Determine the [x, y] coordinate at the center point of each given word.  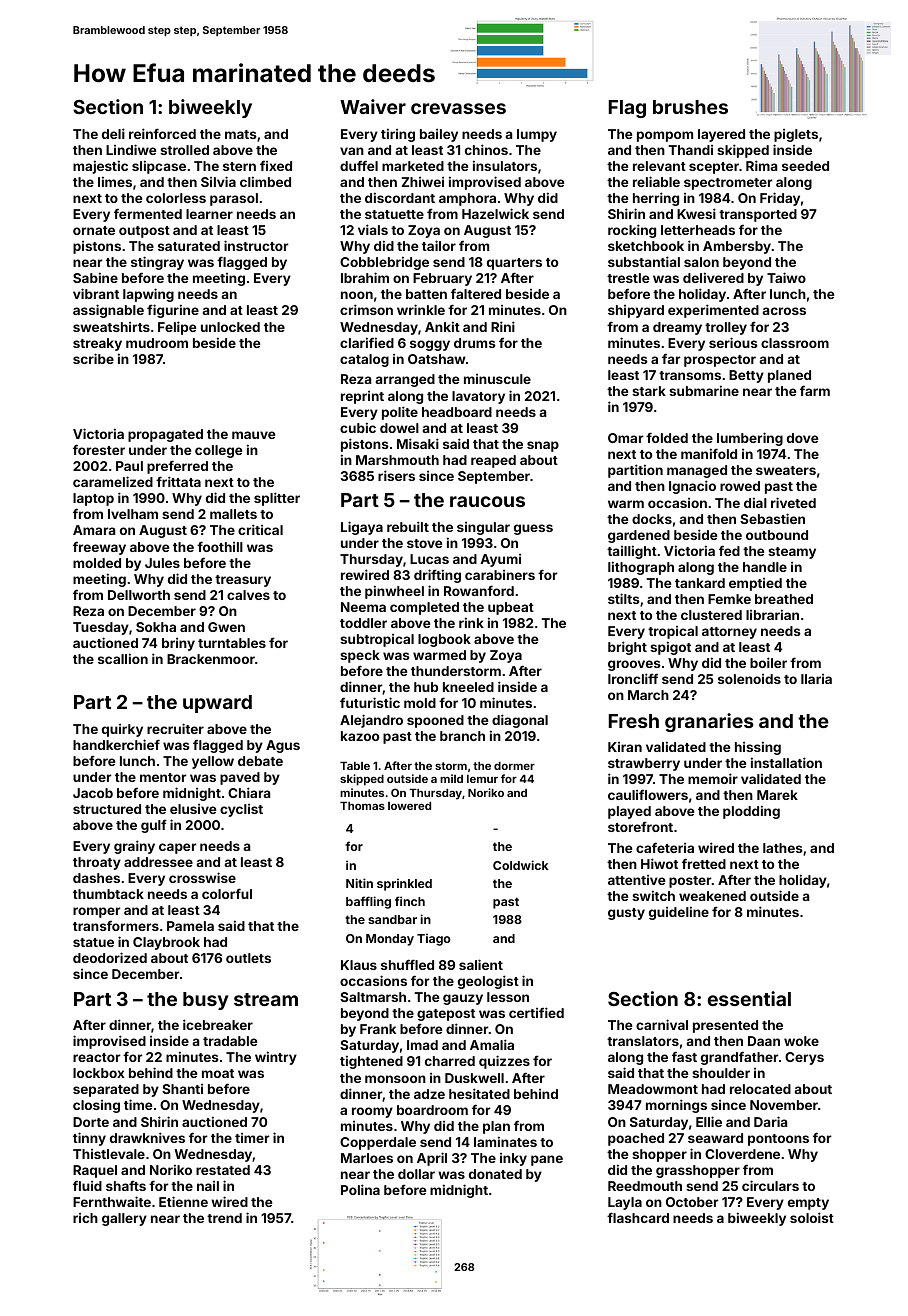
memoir [713, 778]
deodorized [110, 957]
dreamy [677, 328]
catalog [364, 360]
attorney [729, 633]
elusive [193, 809]
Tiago [434, 939]
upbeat [511, 608]
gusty [626, 914]
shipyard [636, 311]
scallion [123, 658]
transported [758, 215]
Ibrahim [365, 277]
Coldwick [520, 865]
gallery [124, 1219]
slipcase [159, 167]
